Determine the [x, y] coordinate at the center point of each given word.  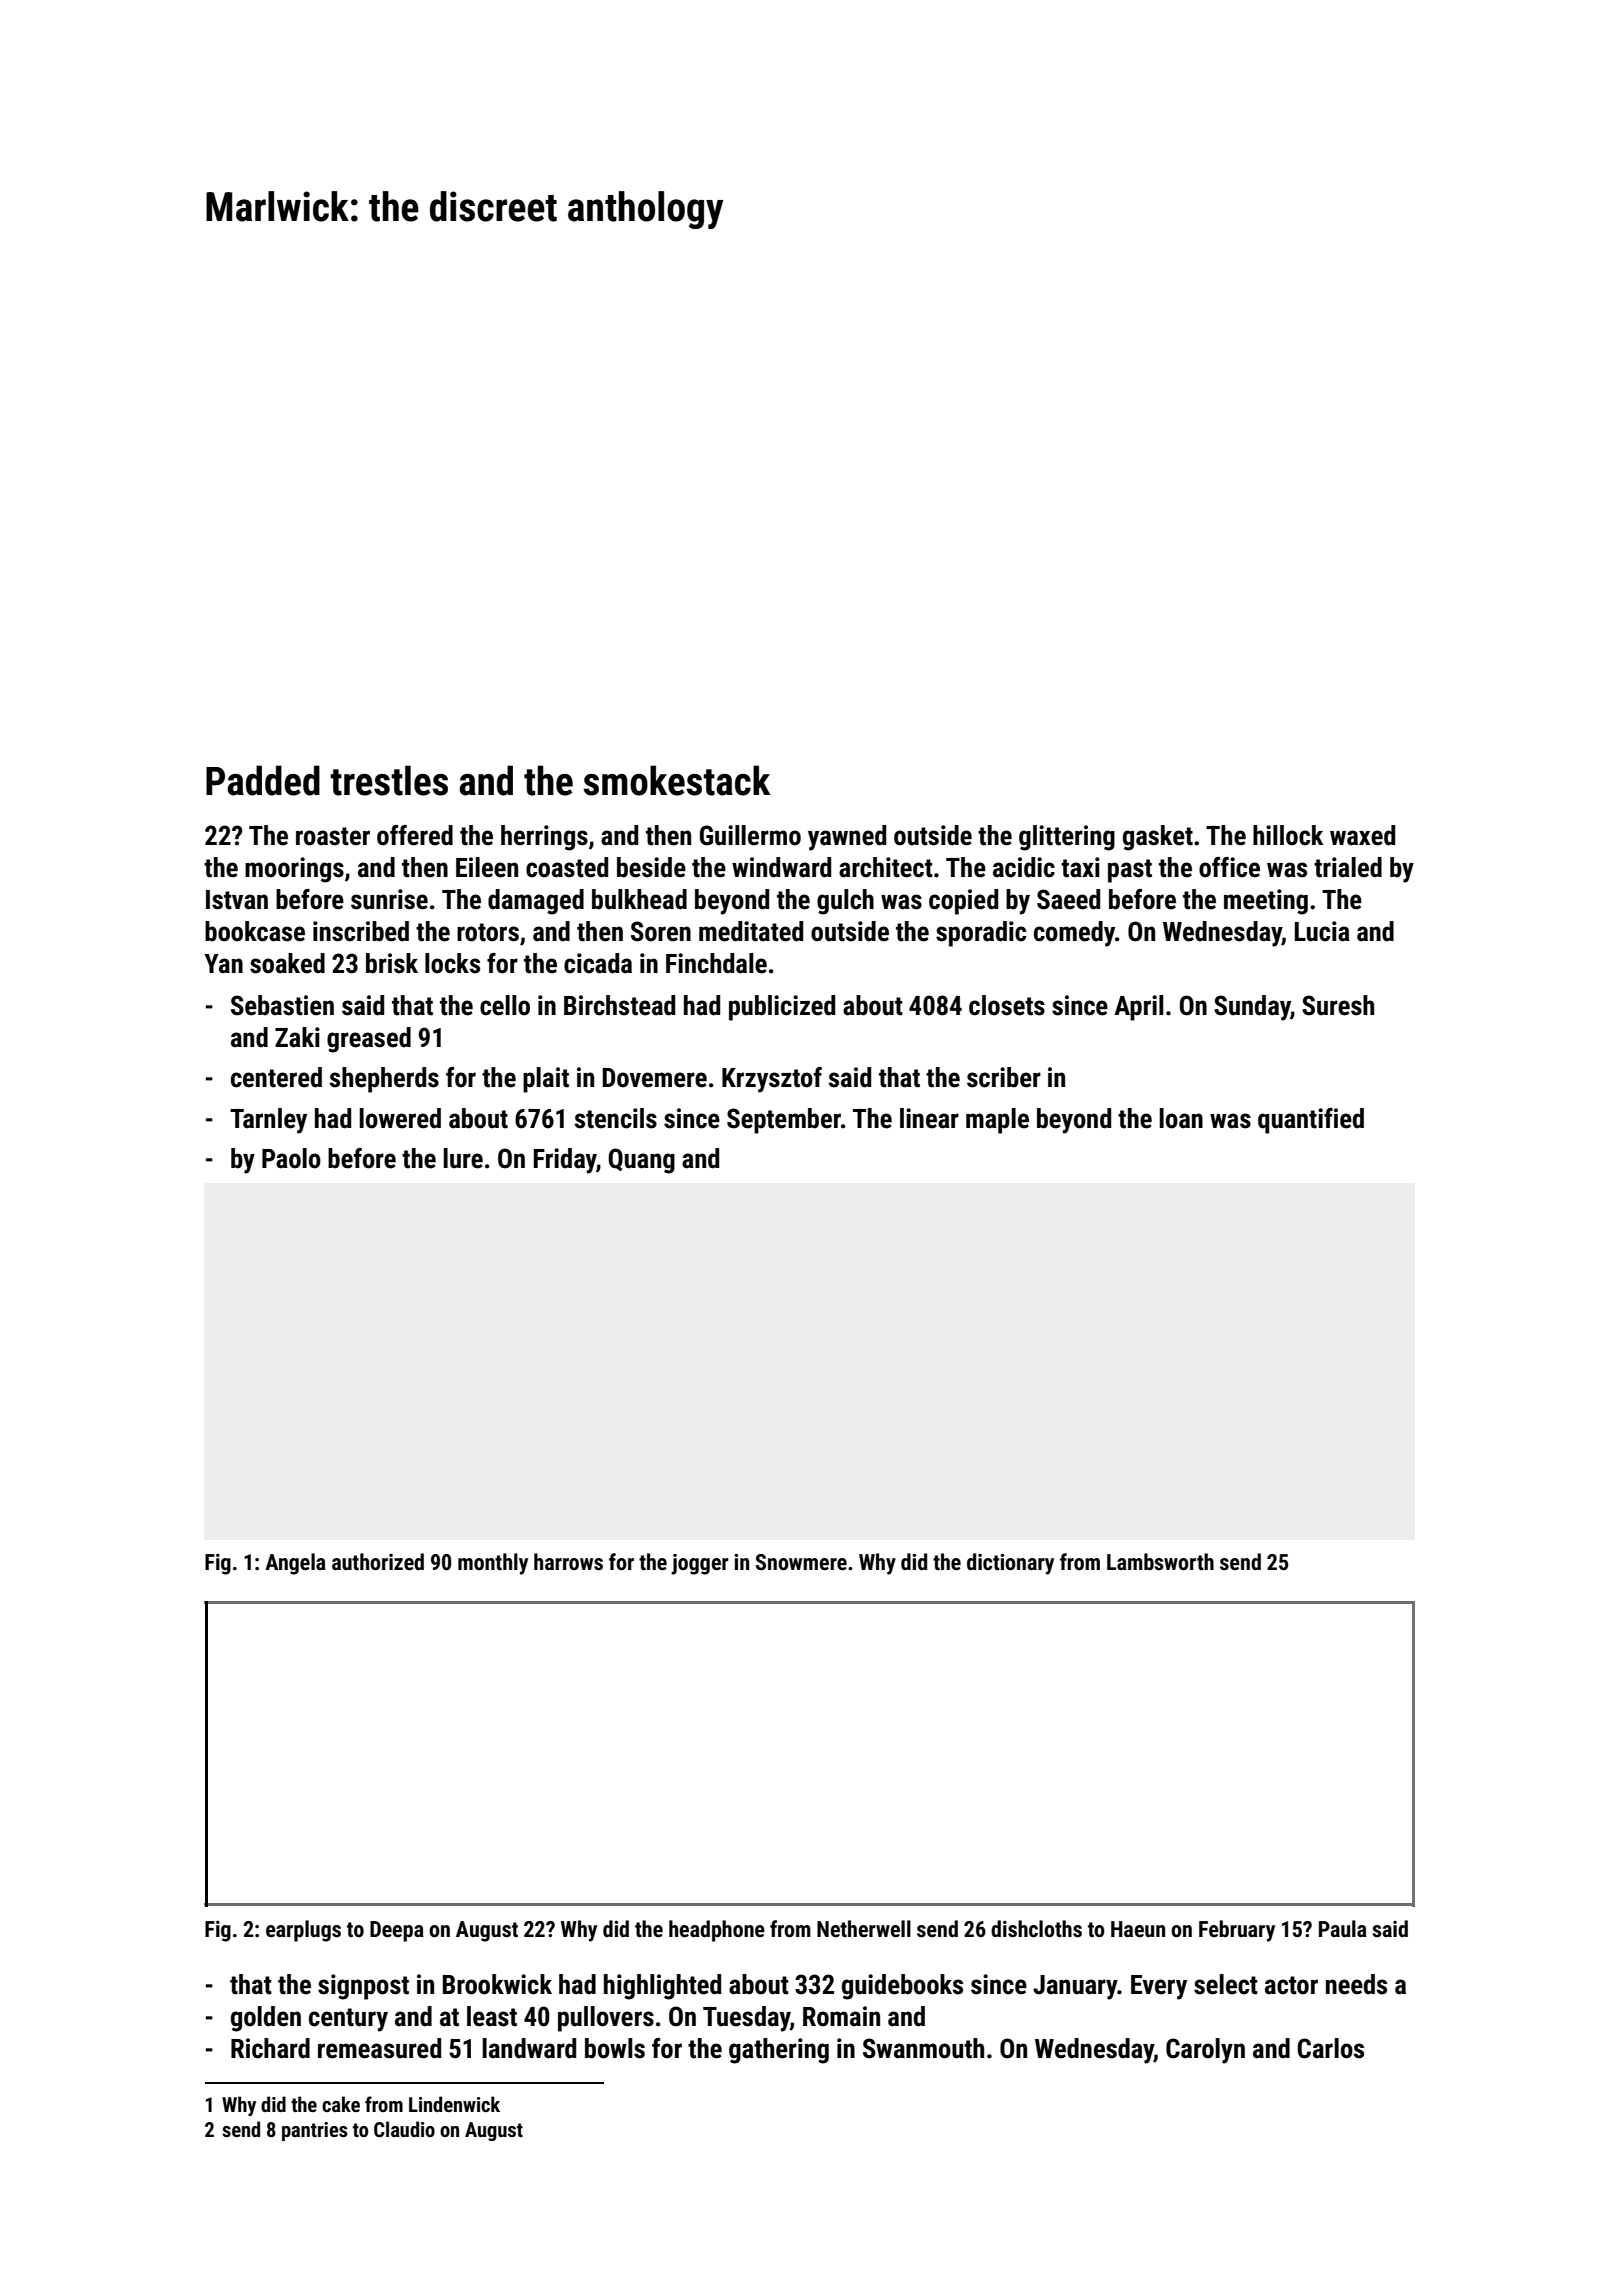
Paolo [291, 1158]
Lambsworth [1160, 1562]
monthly [493, 1564]
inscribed [361, 931]
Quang [641, 1161]
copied [963, 902]
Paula [1343, 1929]
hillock [1288, 835]
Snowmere [801, 1562]
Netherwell [864, 1929]
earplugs [303, 1931]
